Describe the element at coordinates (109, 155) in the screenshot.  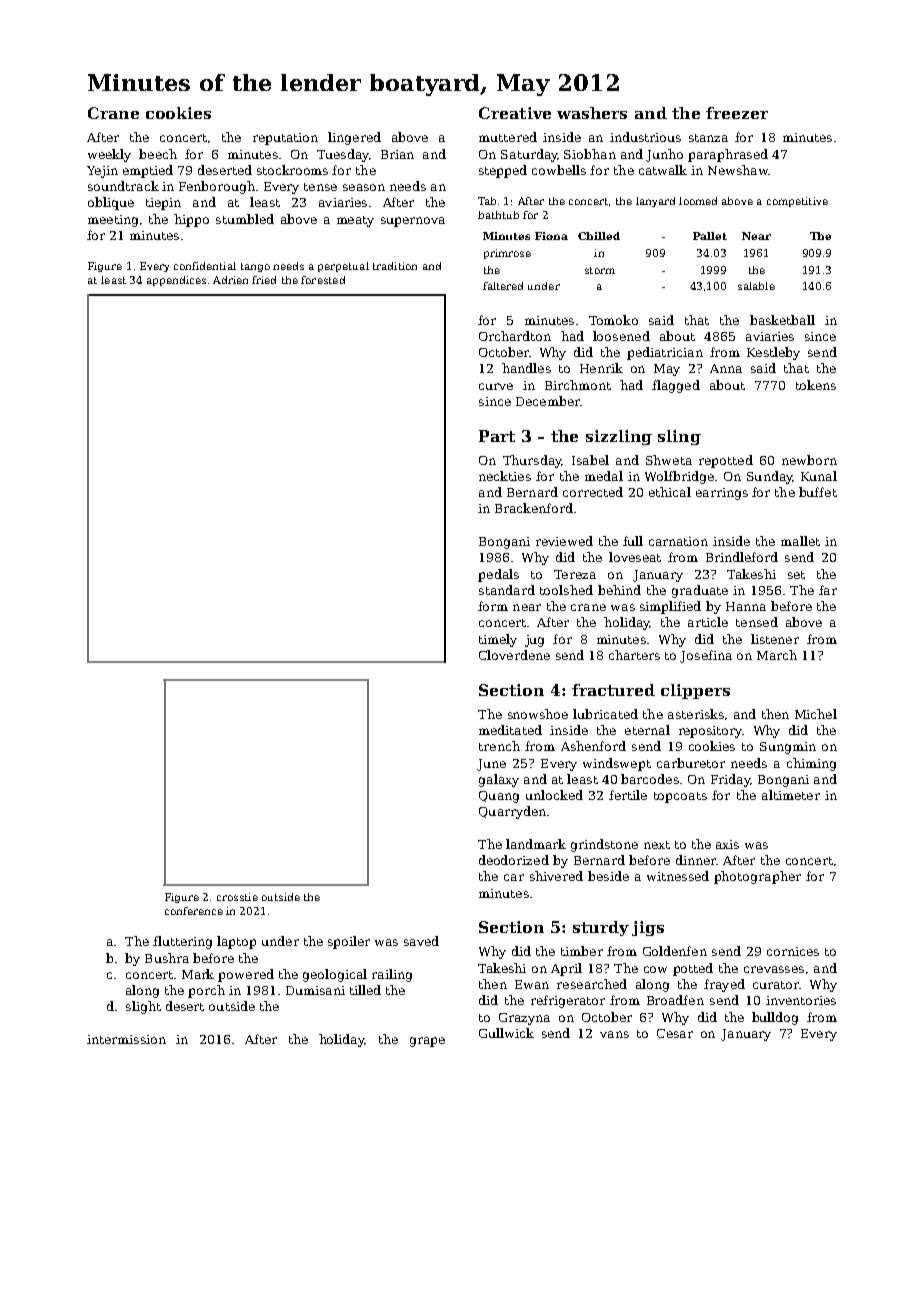
I see `weekly` at that location.
